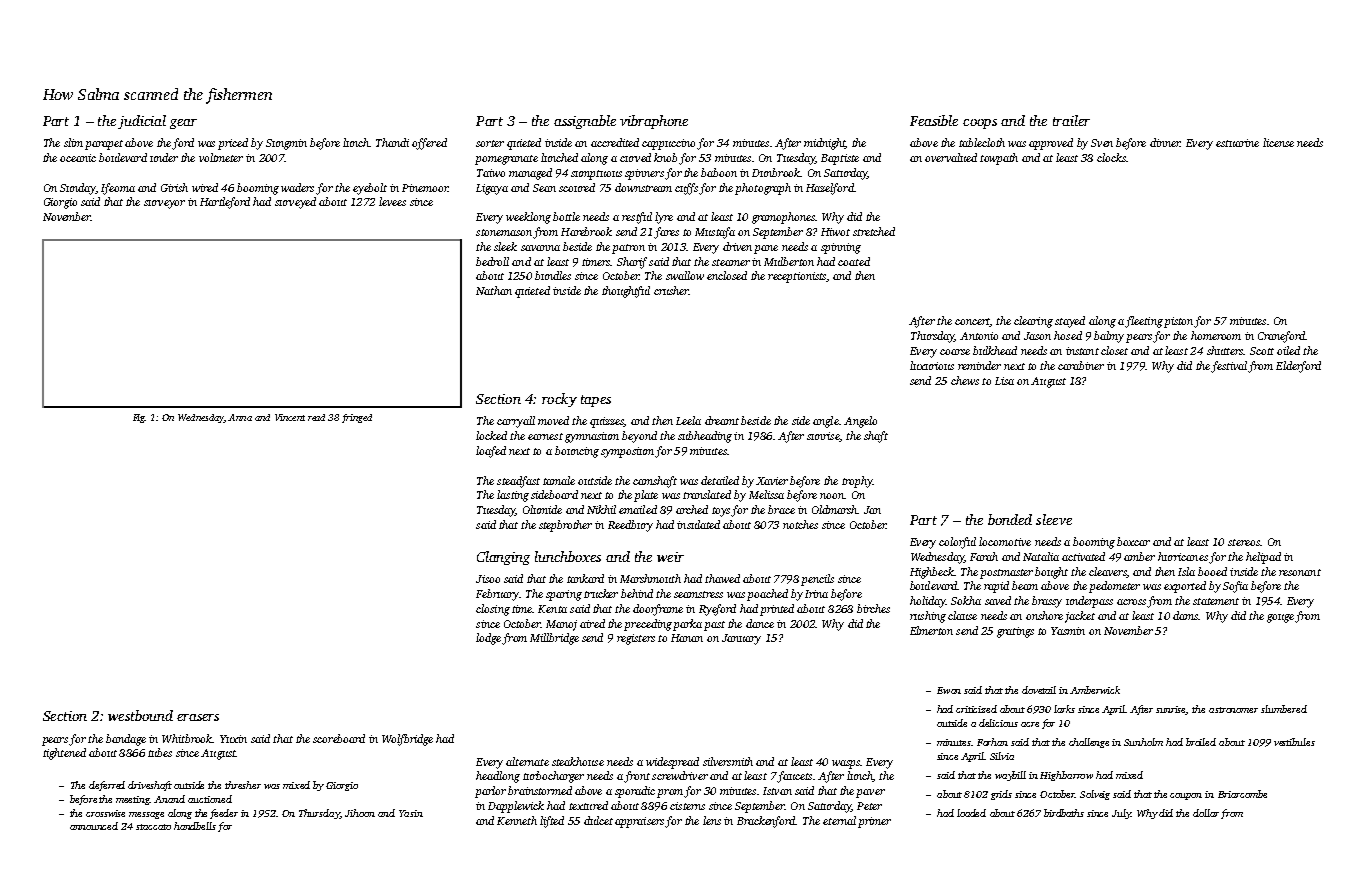  Describe the element at coordinates (139, 418) in the image. I see `Fig` at that location.
